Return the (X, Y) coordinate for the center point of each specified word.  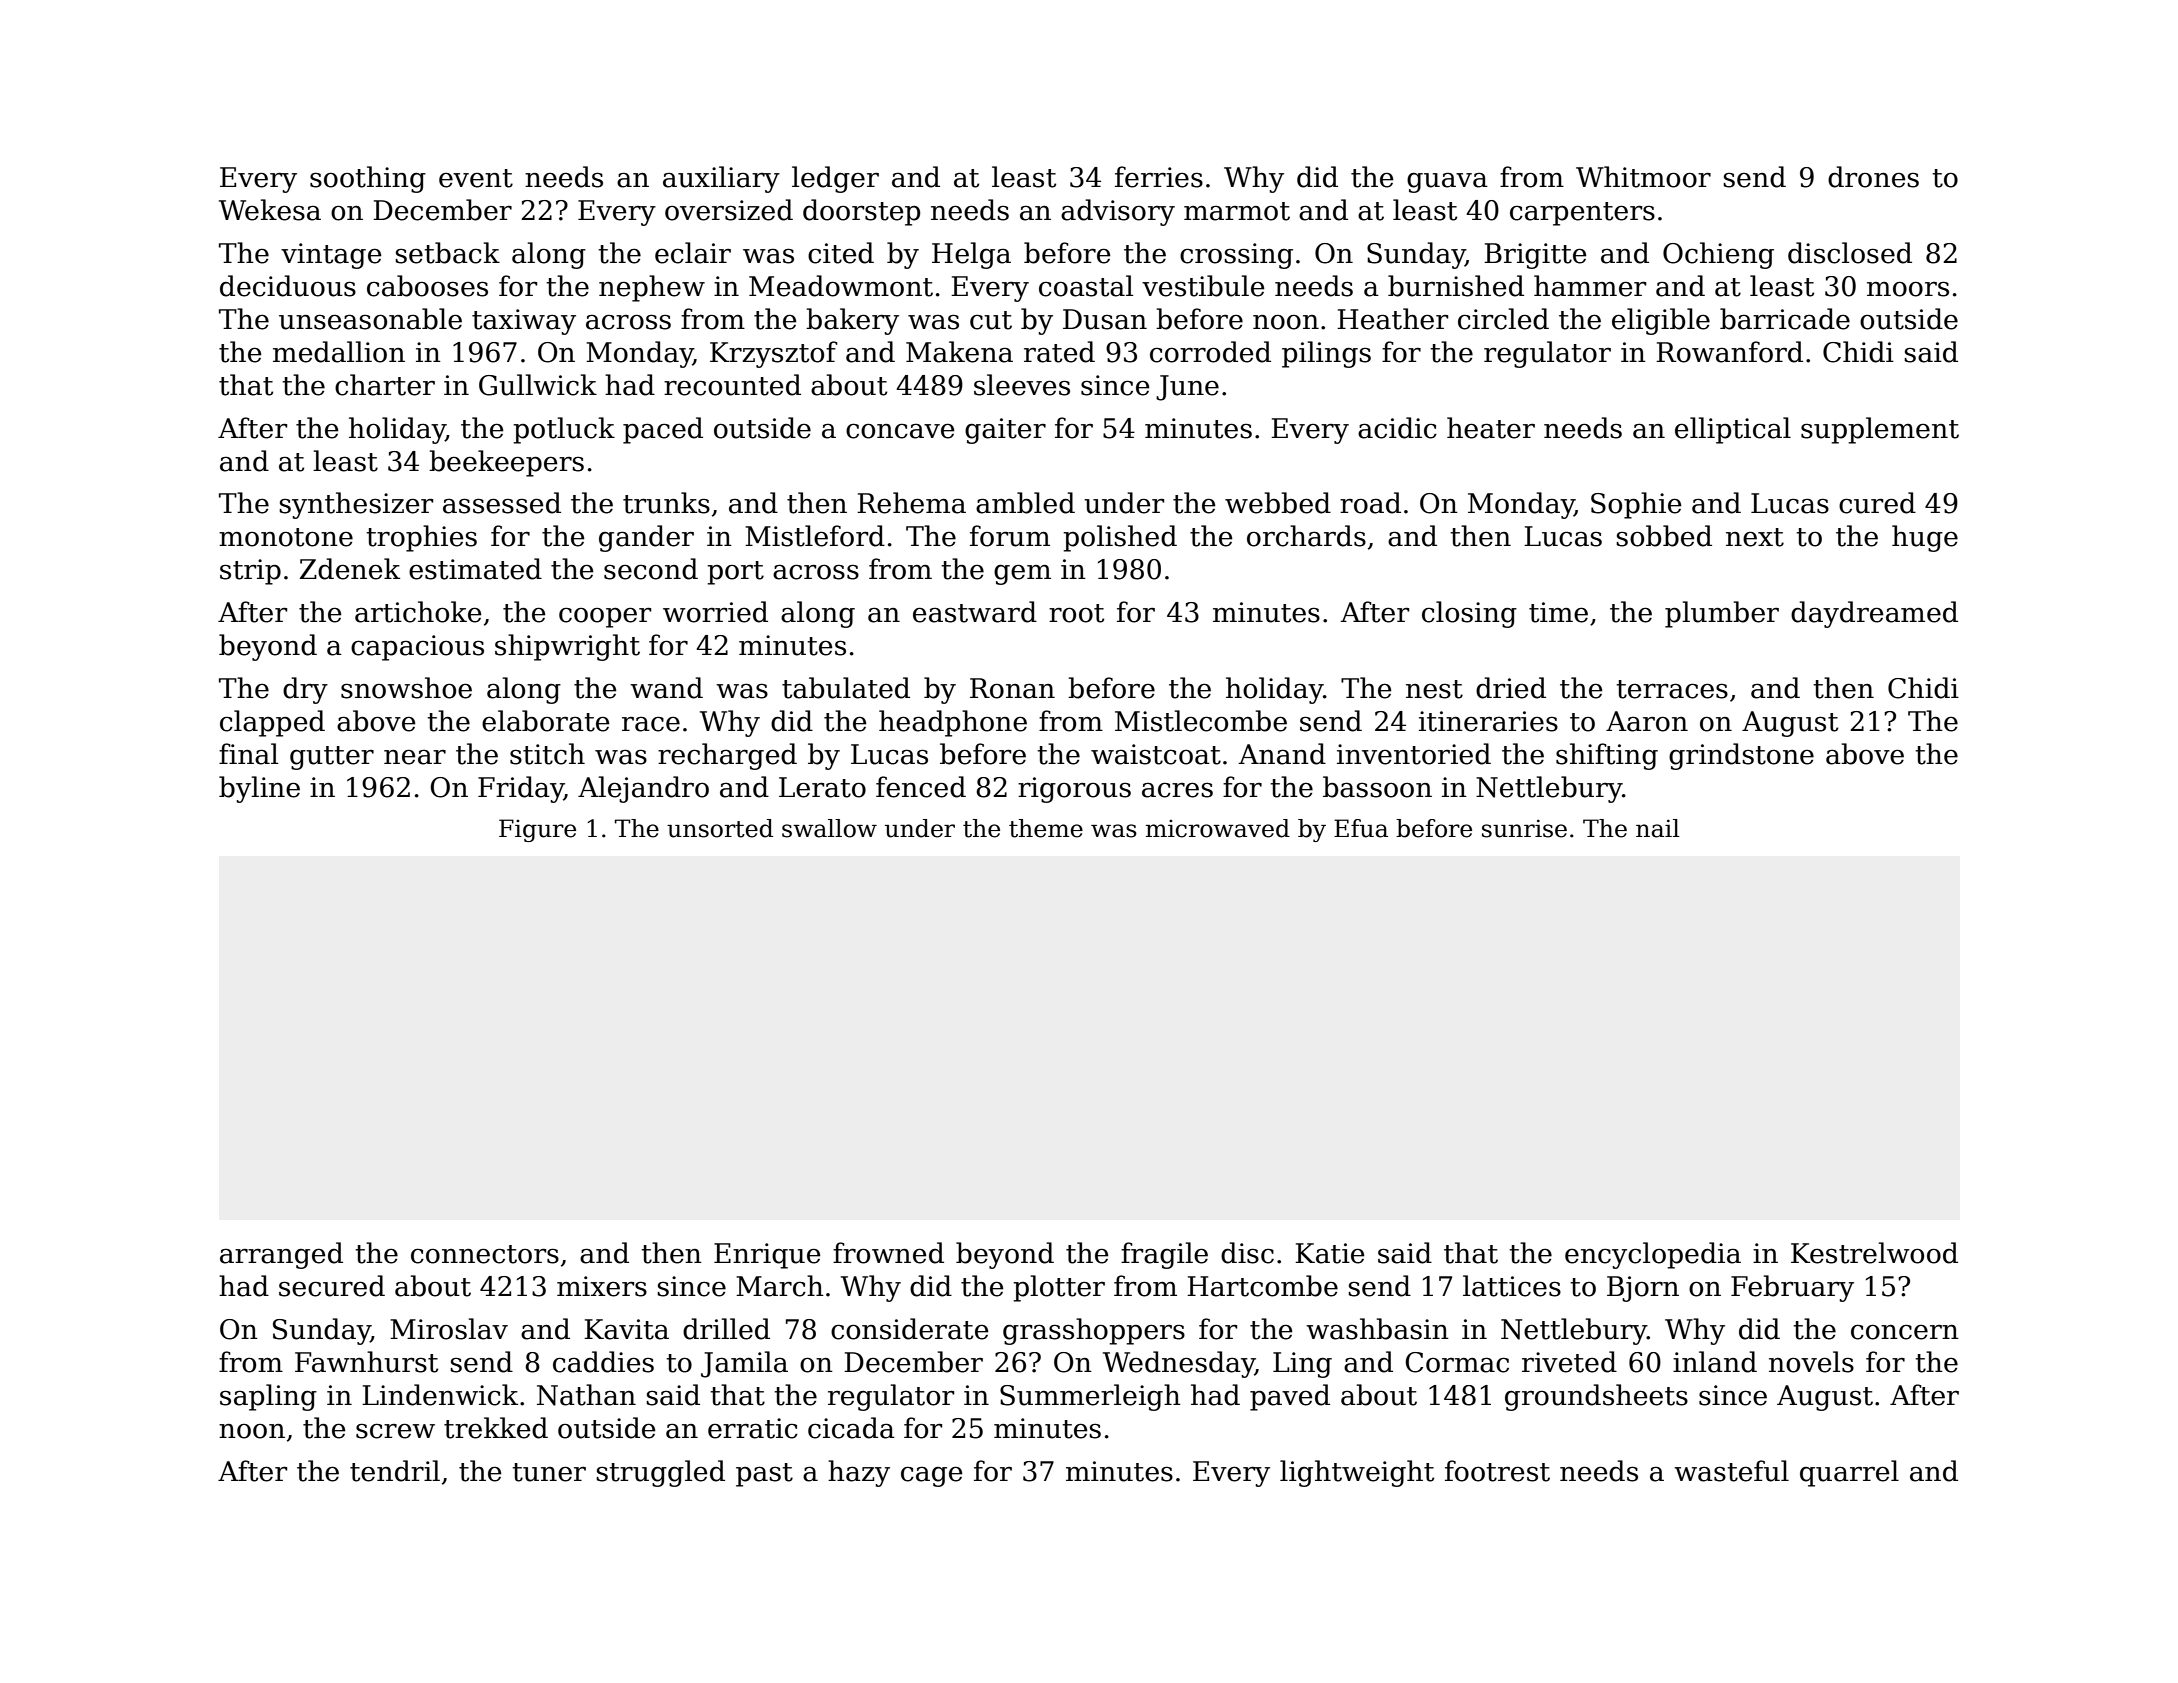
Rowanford (1729, 352)
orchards (1306, 536)
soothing (368, 179)
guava (1447, 182)
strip (250, 572)
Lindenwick (440, 1395)
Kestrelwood (1874, 1253)
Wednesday (1179, 1364)
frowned (888, 1253)
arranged (281, 1255)
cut (991, 320)
